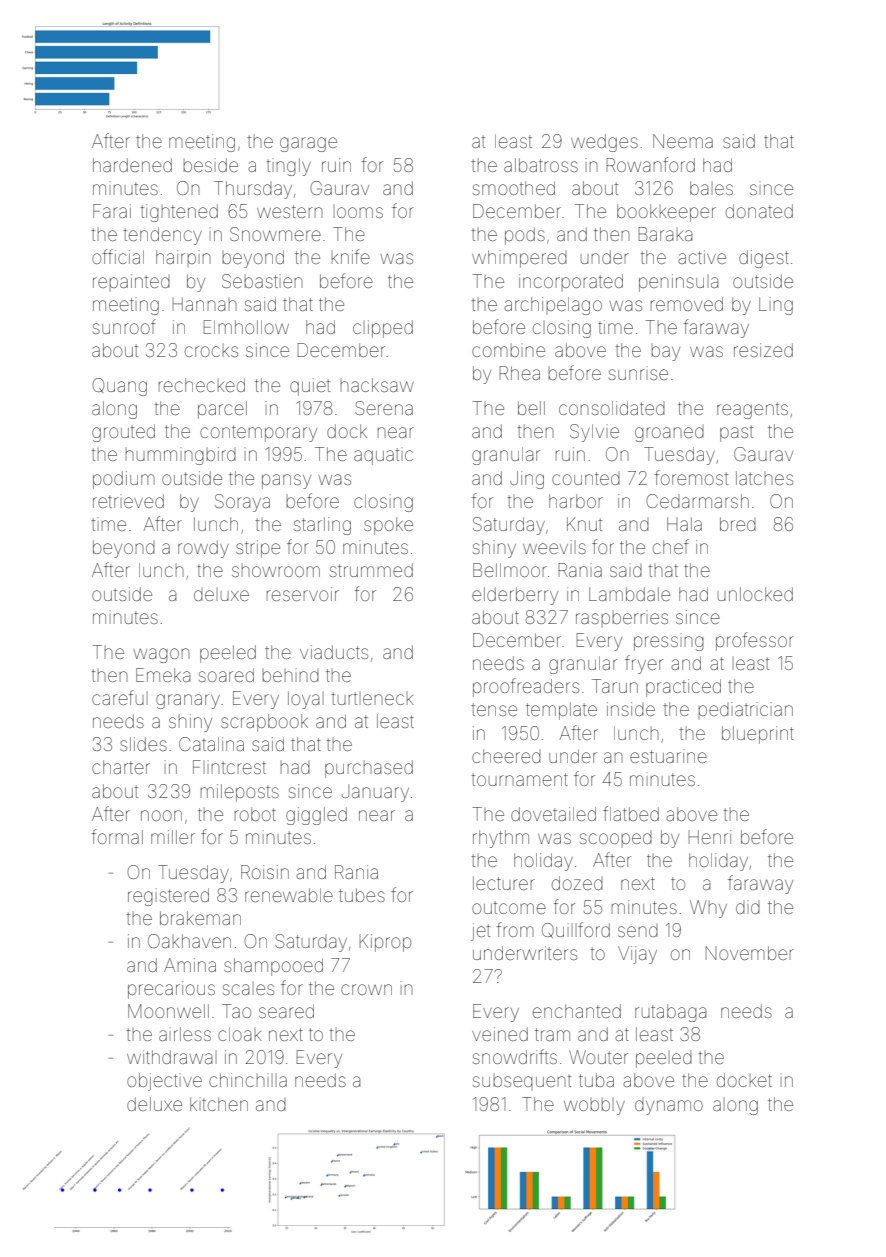 The height and width of the screenshot is (1257, 886). I want to click on Baraka, so click(666, 234).
